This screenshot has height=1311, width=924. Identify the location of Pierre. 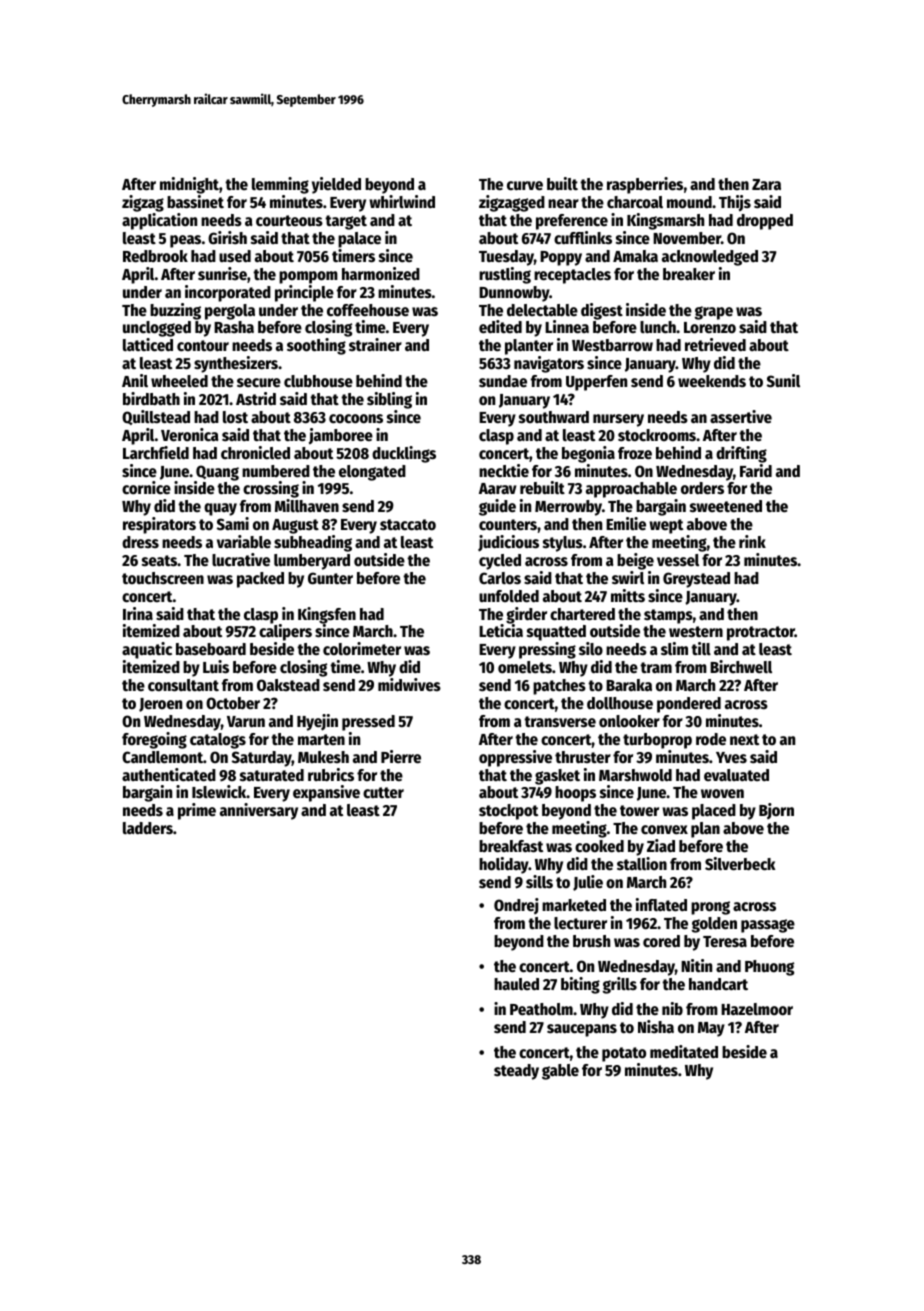
(401, 757).
